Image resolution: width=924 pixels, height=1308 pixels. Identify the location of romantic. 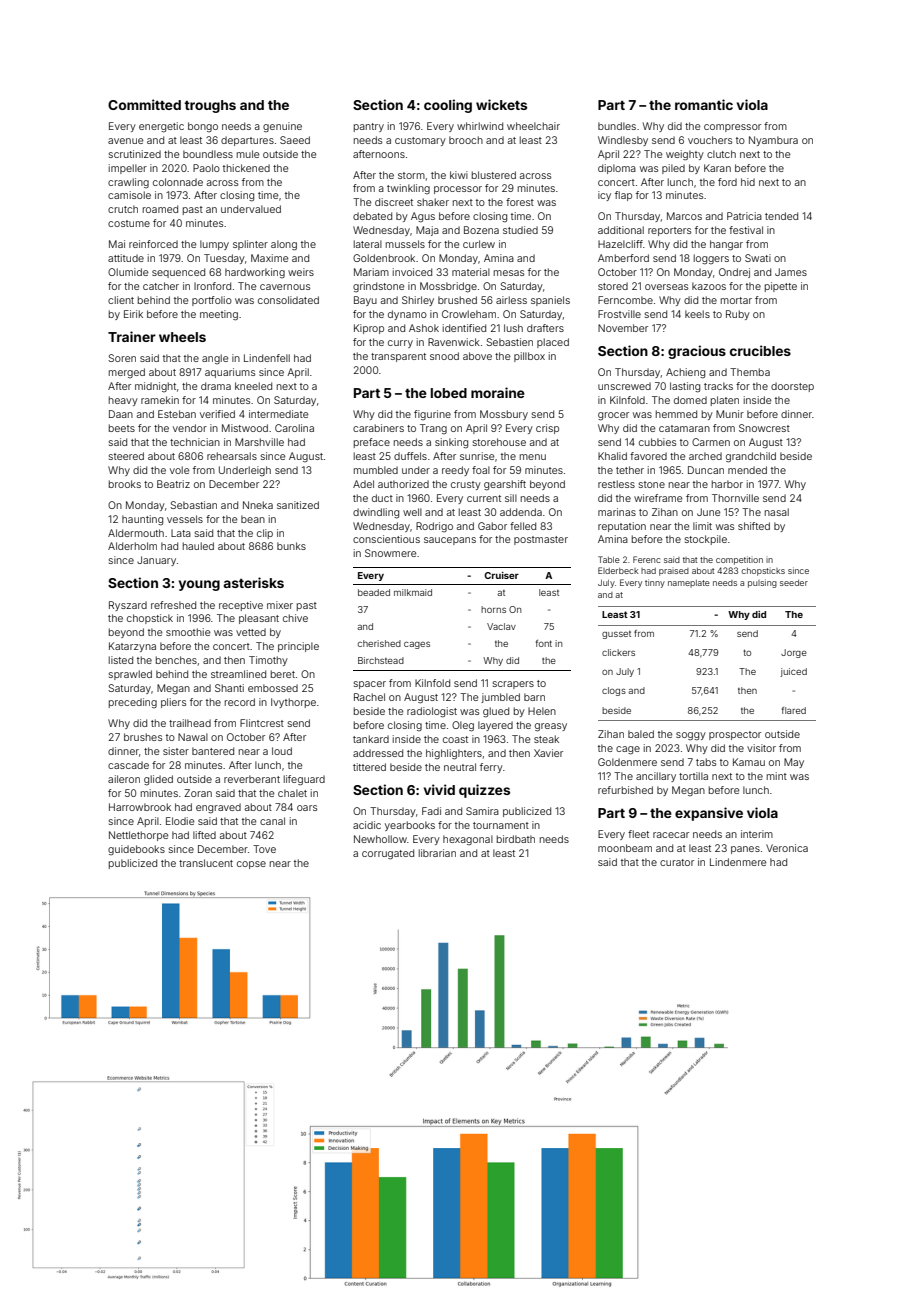
(704, 104).
